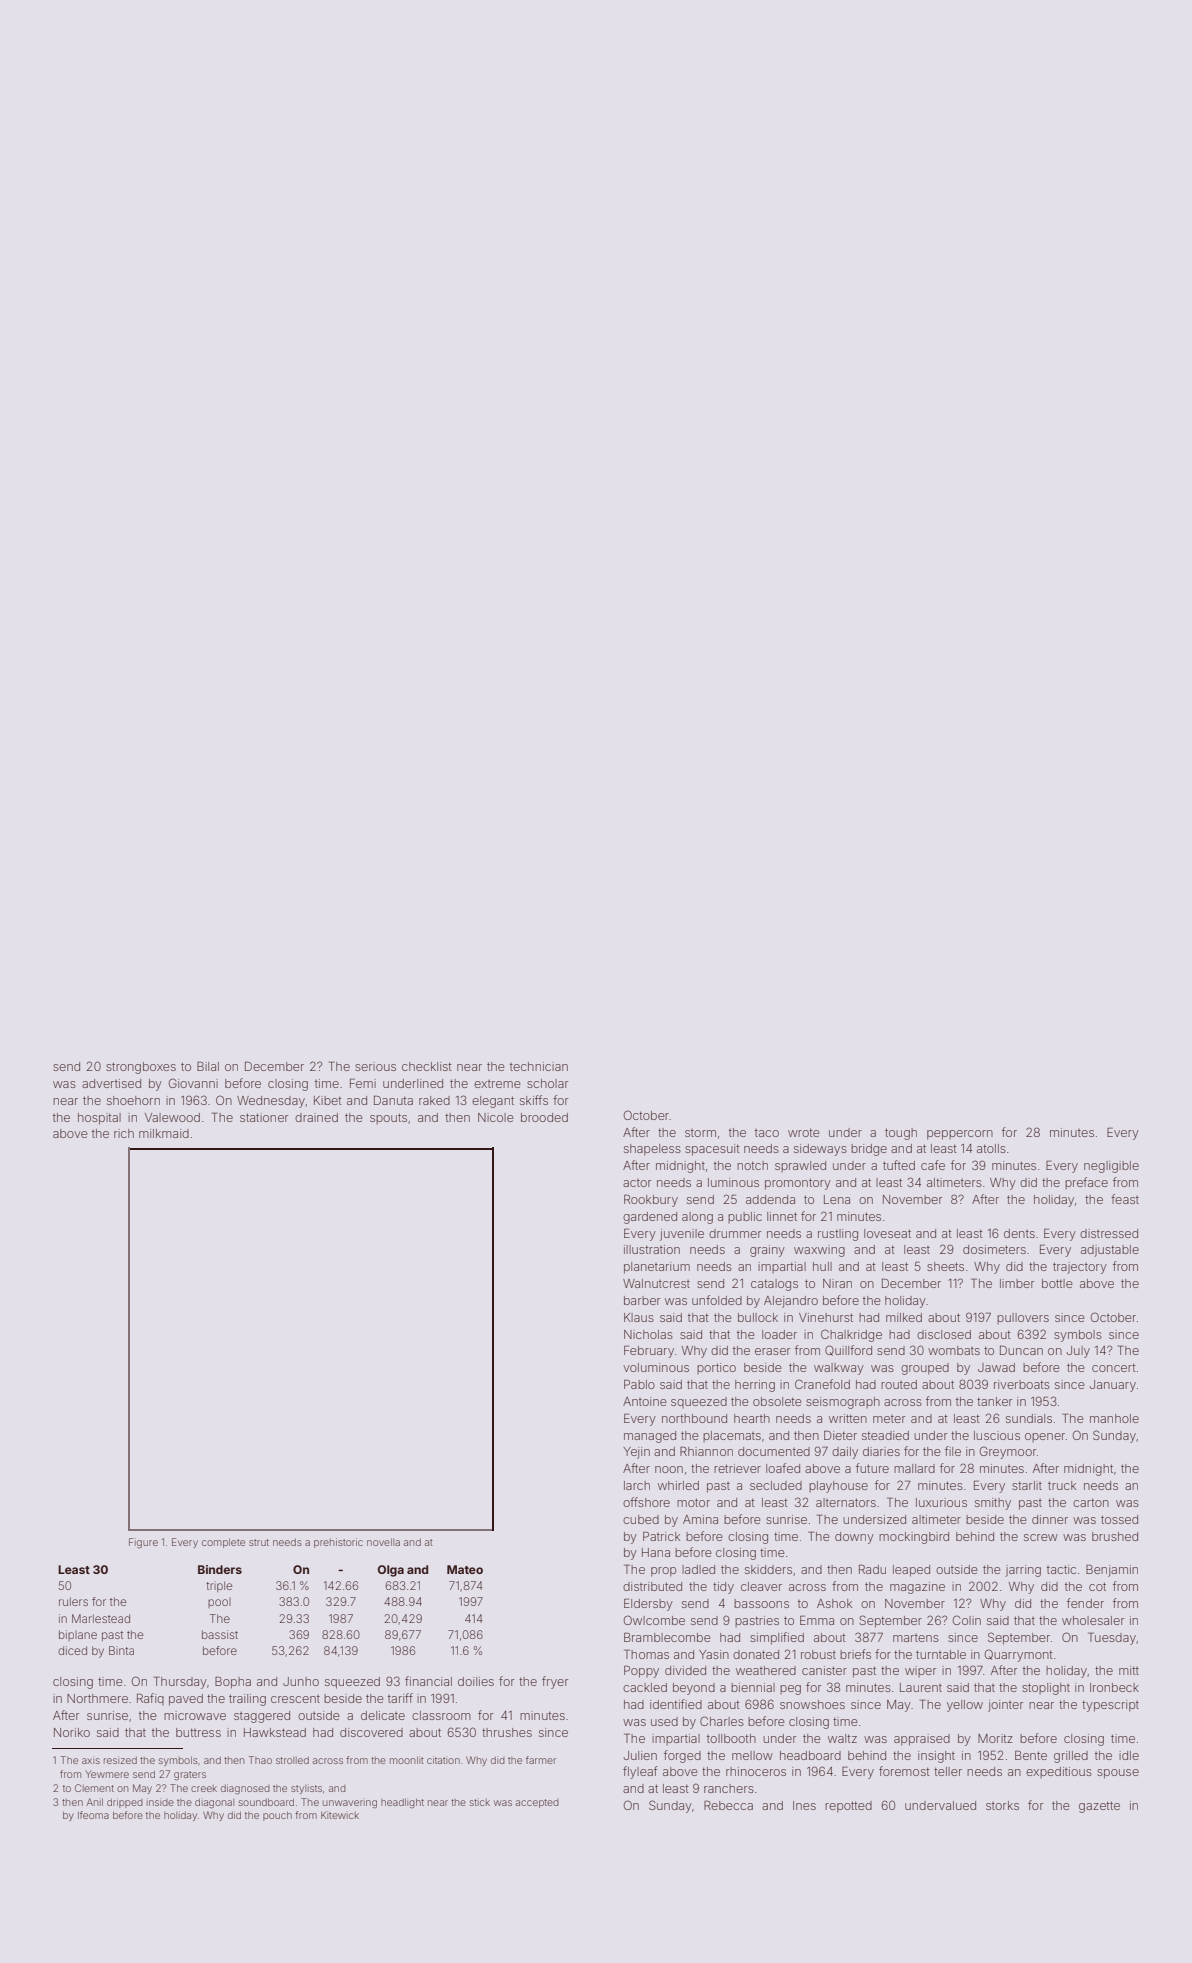 This document has height=1963, width=1192. Describe the element at coordinates (223, 1543) in the document. I see `complete` at that location.
